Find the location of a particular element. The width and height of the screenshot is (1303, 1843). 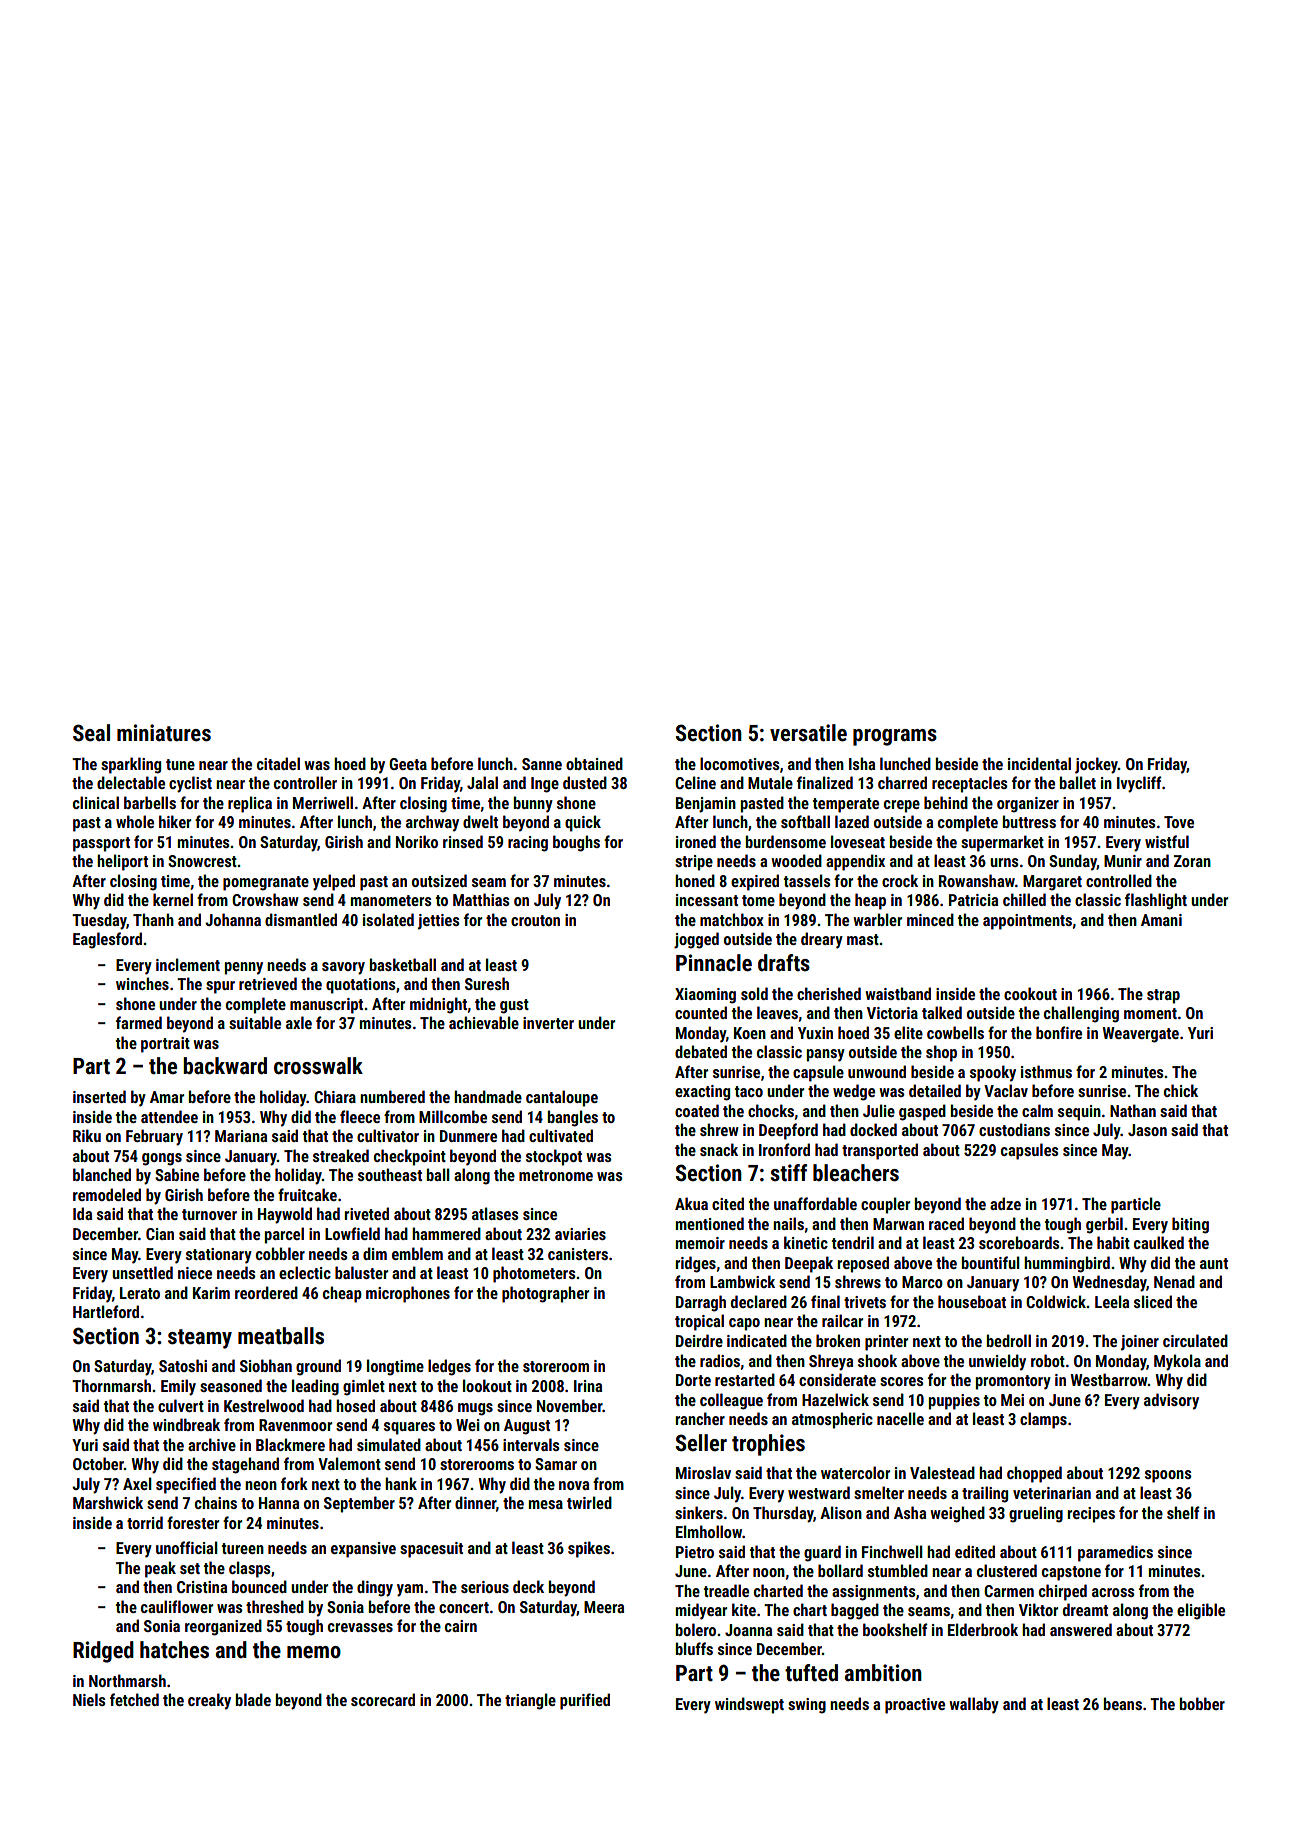

strap is located at coordinates (1163, 996).
